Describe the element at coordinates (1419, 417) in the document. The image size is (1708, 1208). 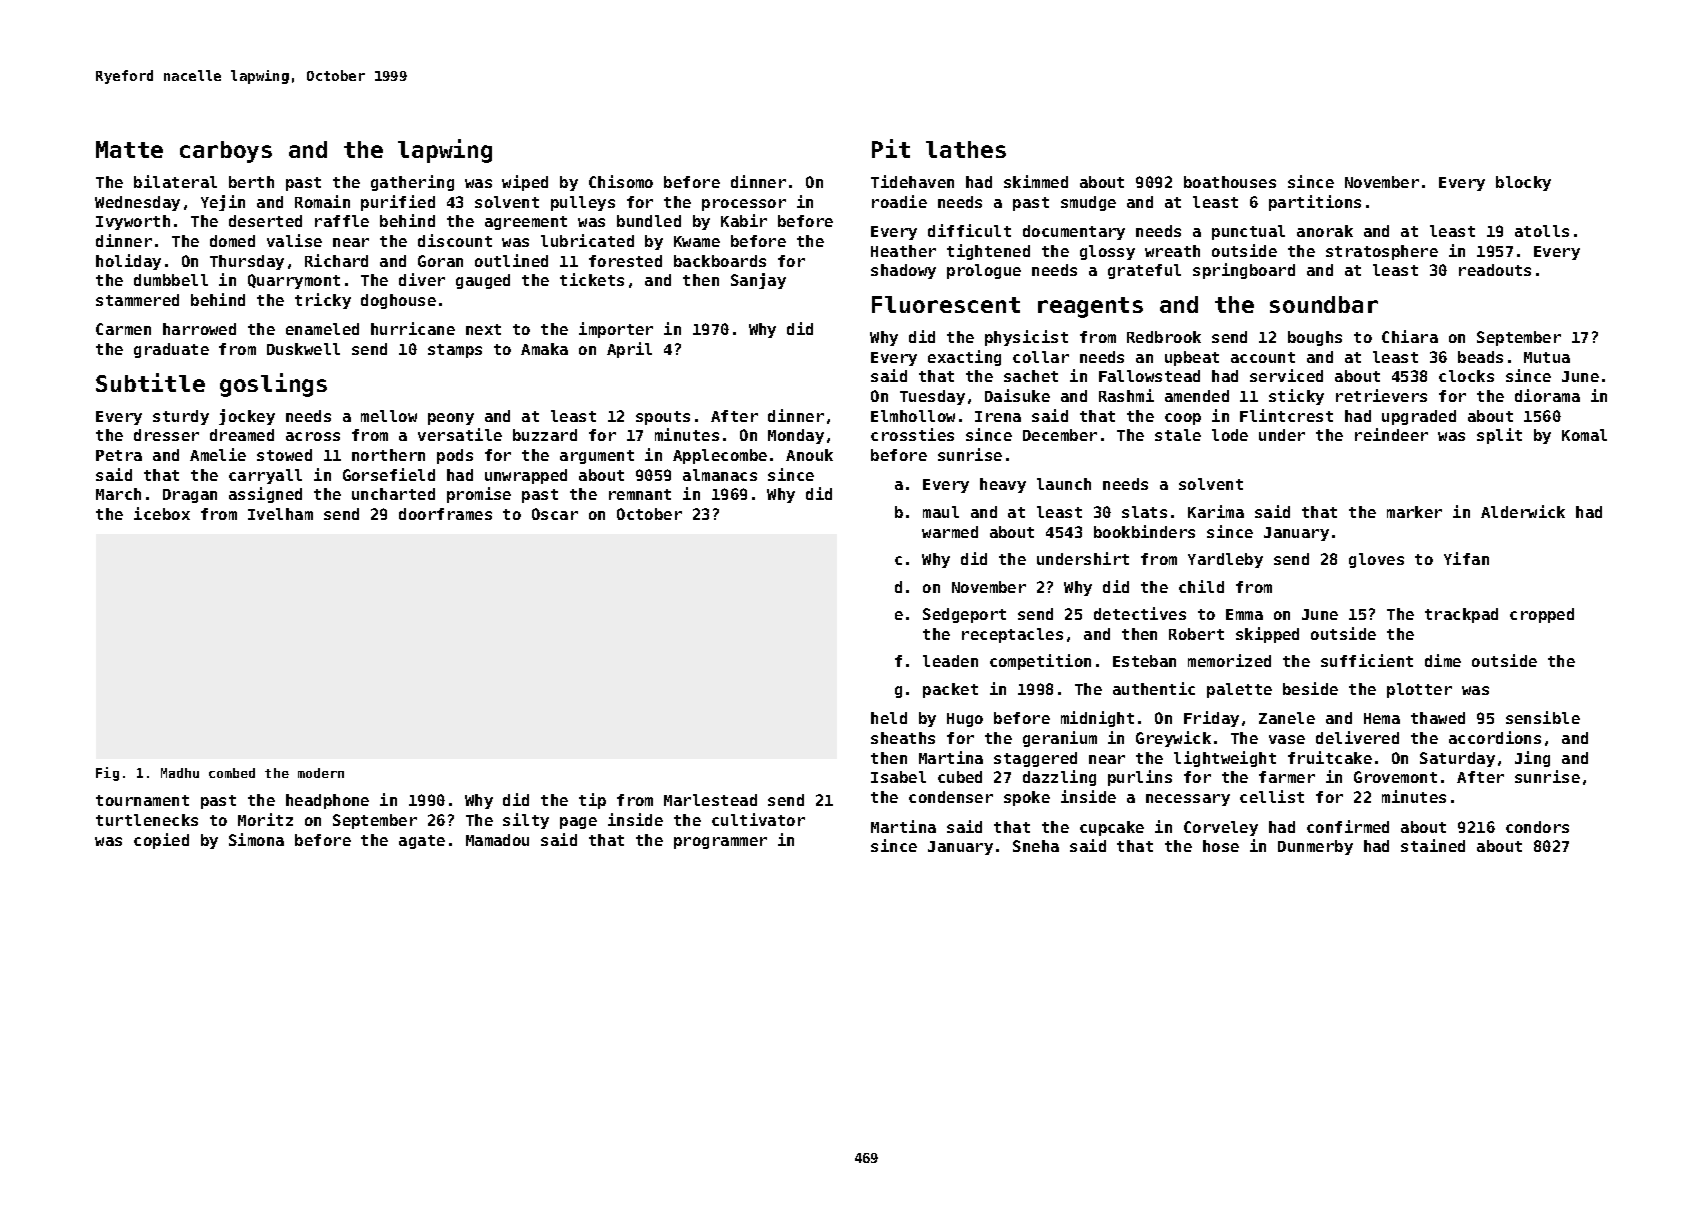
I see `upgraded` at that location.
